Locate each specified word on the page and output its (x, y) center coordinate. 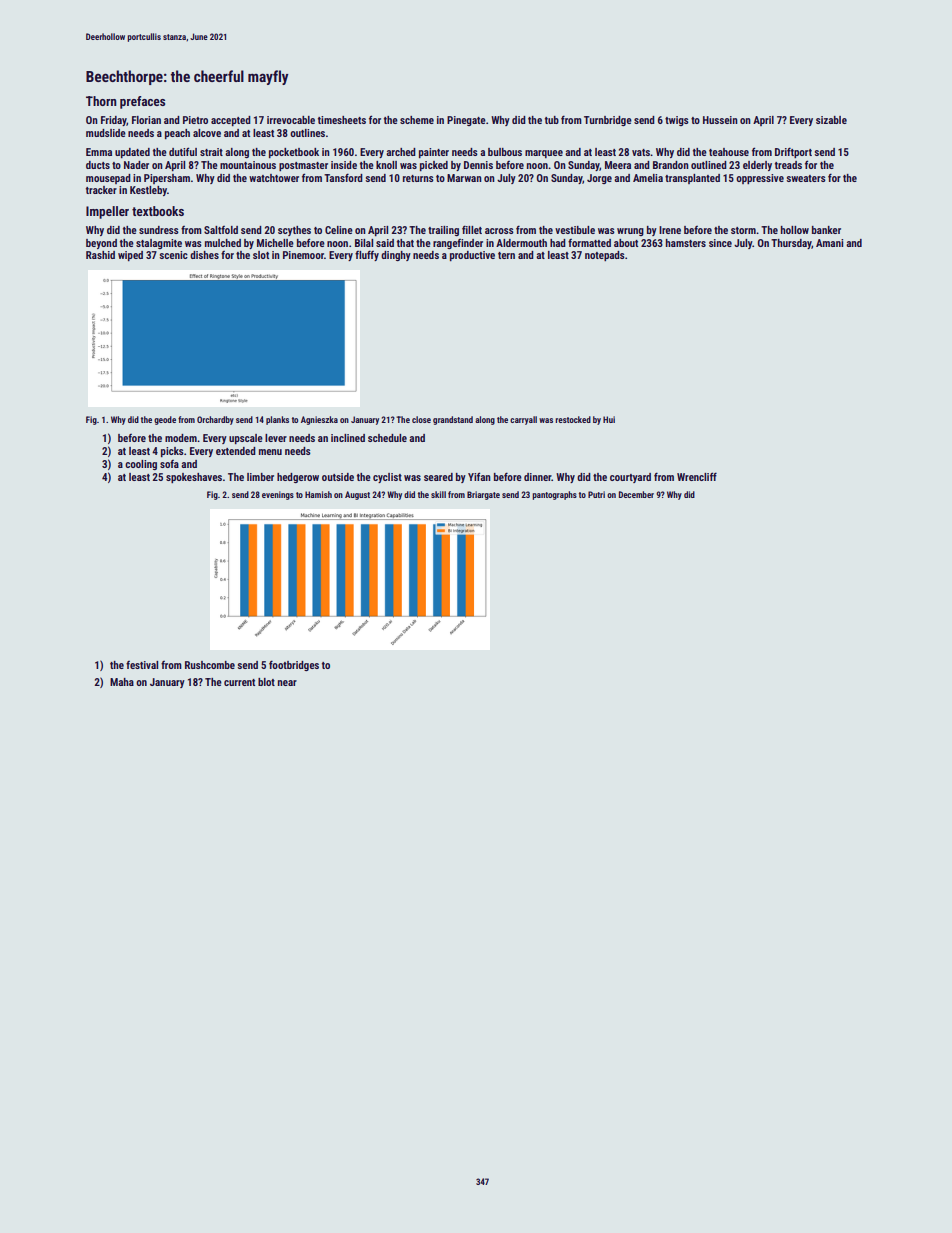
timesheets (342, 120)
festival (142, 665)
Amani (829, 243)
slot (261, 255)
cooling (141, 465)
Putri (596, 494)
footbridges (294, 665)
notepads (605, 256)
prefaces (142, 102)
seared (438, 477)
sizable (831, 120)
